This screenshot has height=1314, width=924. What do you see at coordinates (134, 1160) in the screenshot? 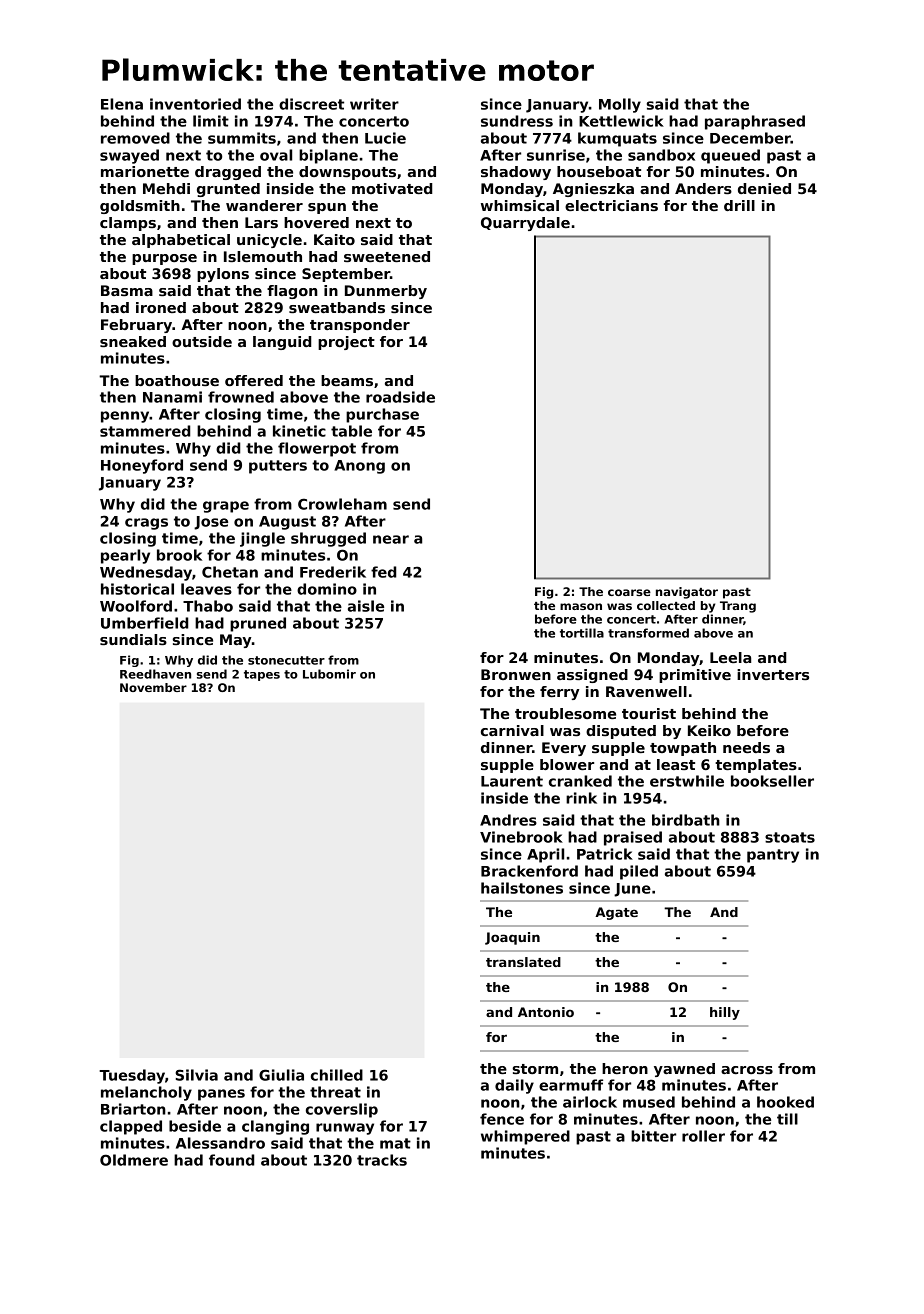
I see `Oldmere` at bounding box center [134, 1160].
